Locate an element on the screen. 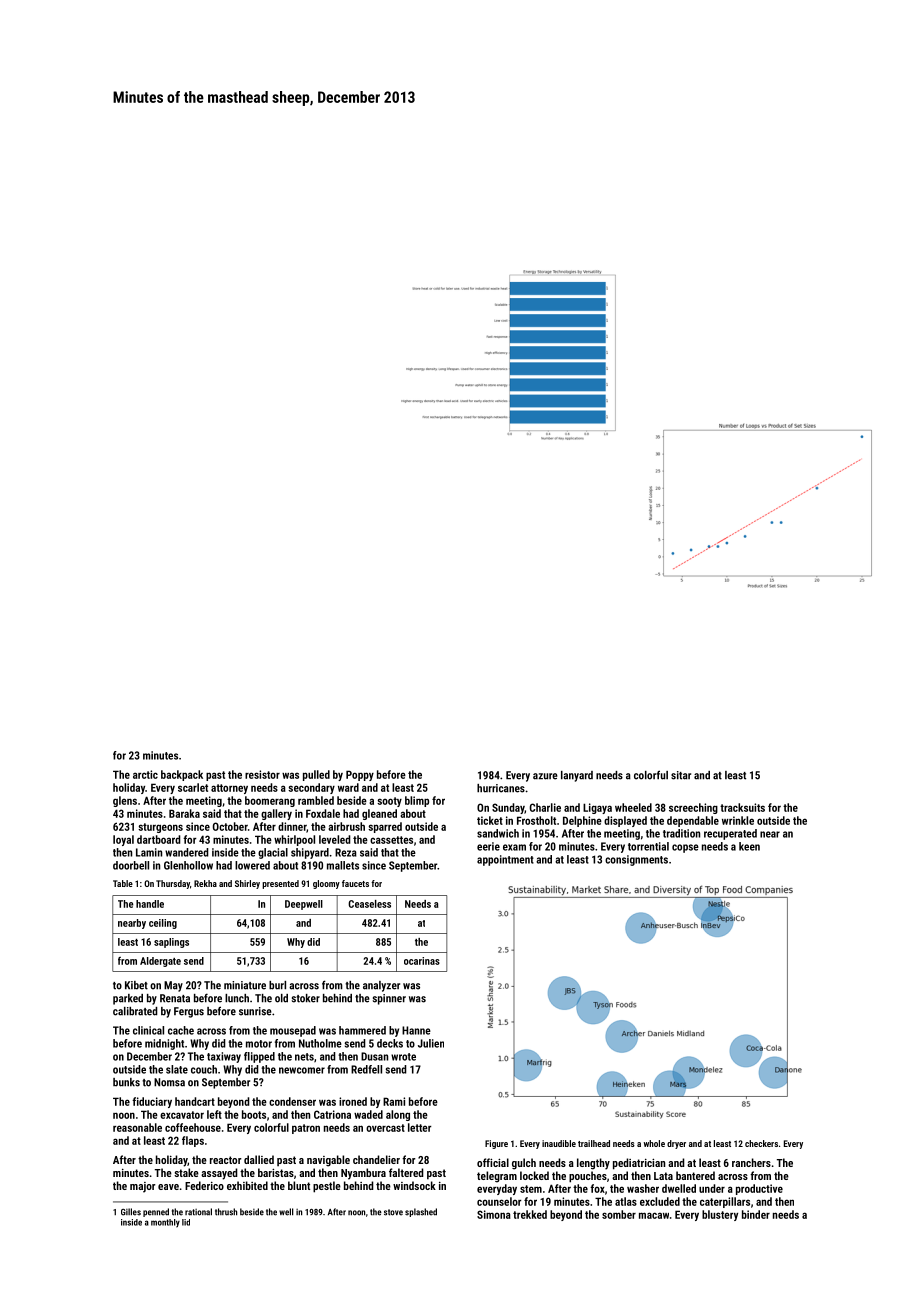 Image resolution: width=924 pixels, height=1308 pixels. blustery is located at coordinates (720, 1215).
